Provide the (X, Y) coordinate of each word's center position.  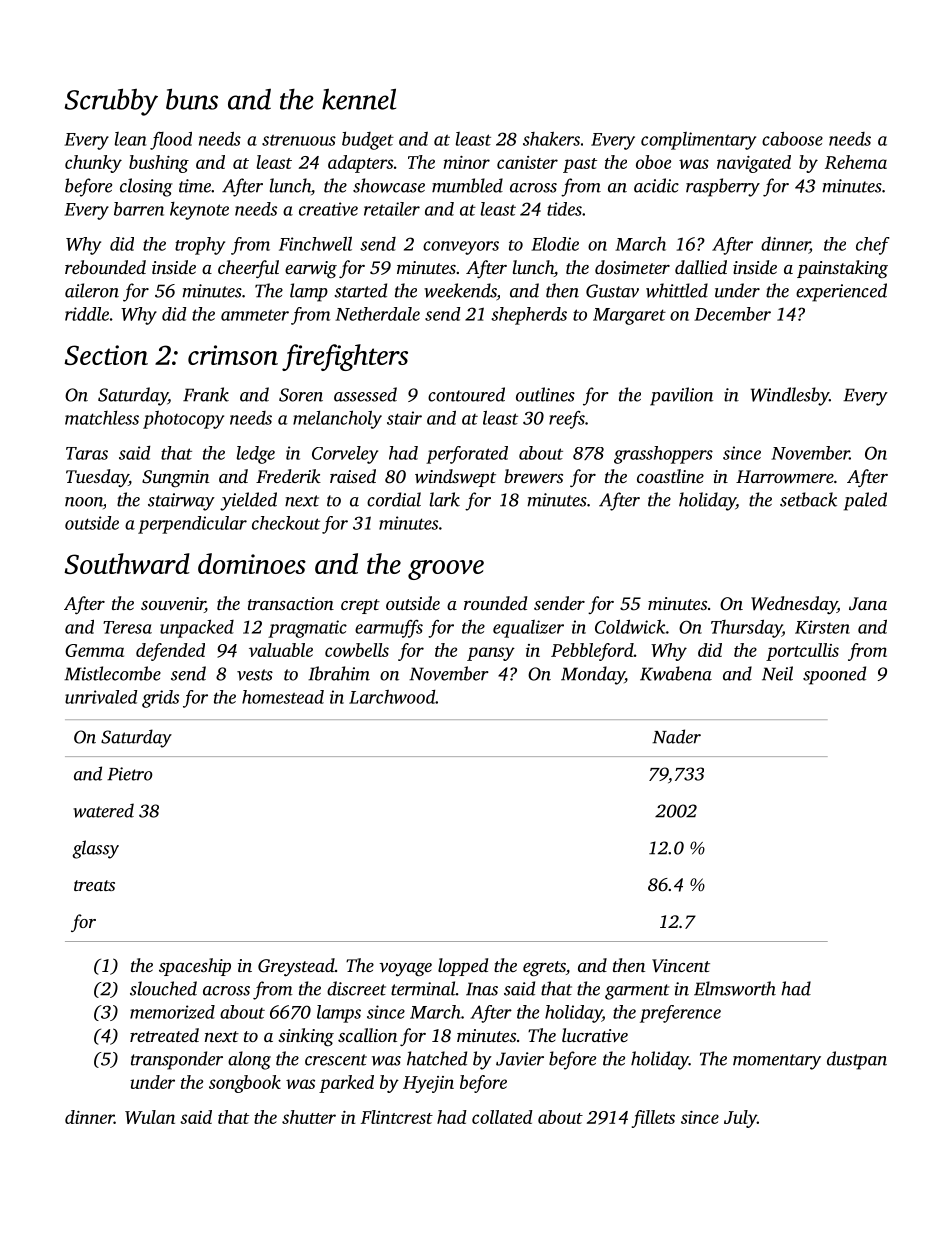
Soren (301, 395)
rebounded (105, 267)
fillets (653, 1119)
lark (445, 499)
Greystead (296, 967)
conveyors (461, 248)
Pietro (130, 774)
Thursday (746, 628)
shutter (309, 1117)
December (732, 314)
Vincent (681, 965)
